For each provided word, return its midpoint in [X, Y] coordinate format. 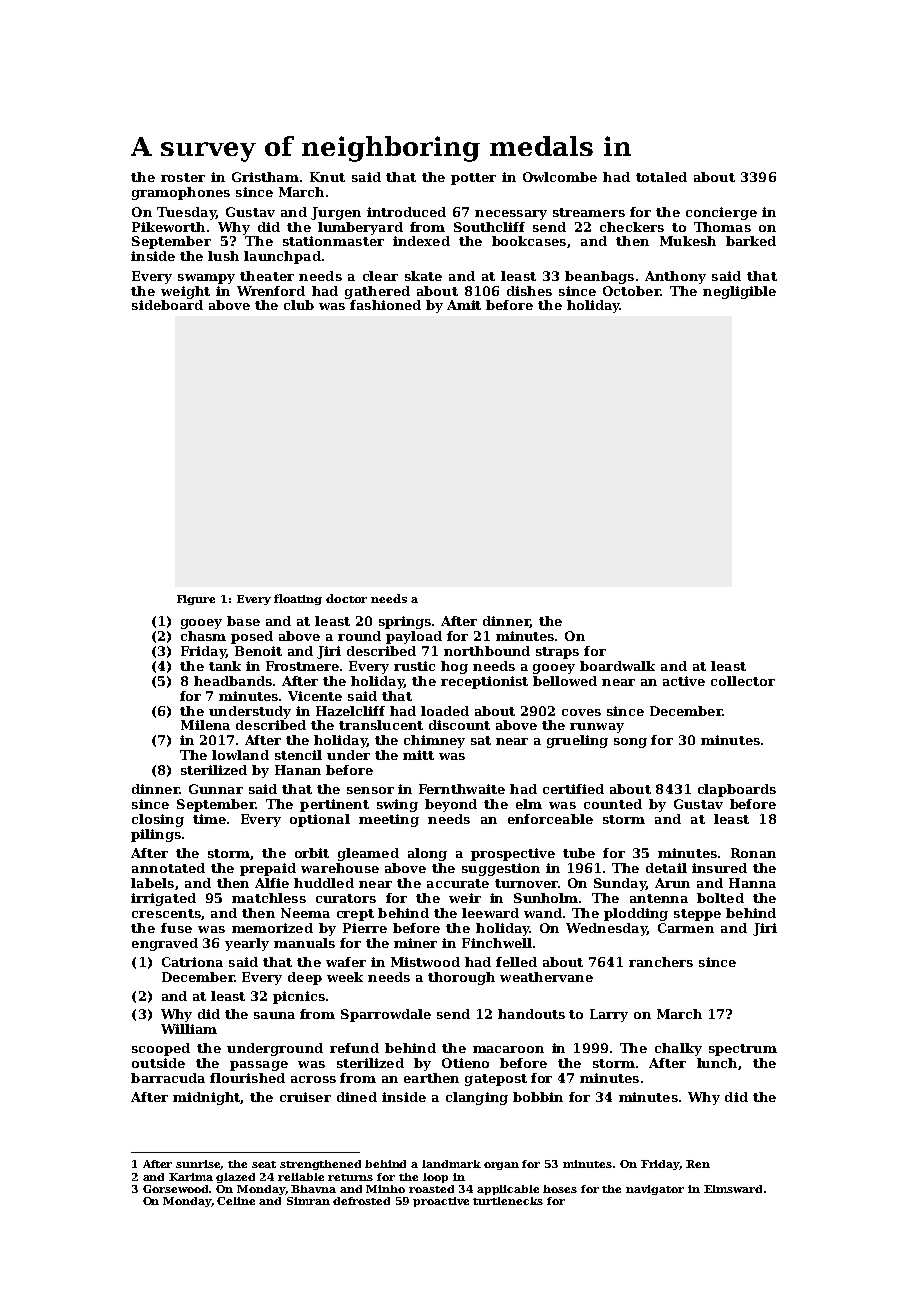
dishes [529, 291]
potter [473, 179]
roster [183, 177]
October [632, 291]
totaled [661, 177]
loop [435, 1178]
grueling [577, 741]
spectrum [743, 1050]
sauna [274, 1015]
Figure [196, 600]
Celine [236, 1201]
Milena [205, 725]
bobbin [538, 1097]
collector [743, 681]
